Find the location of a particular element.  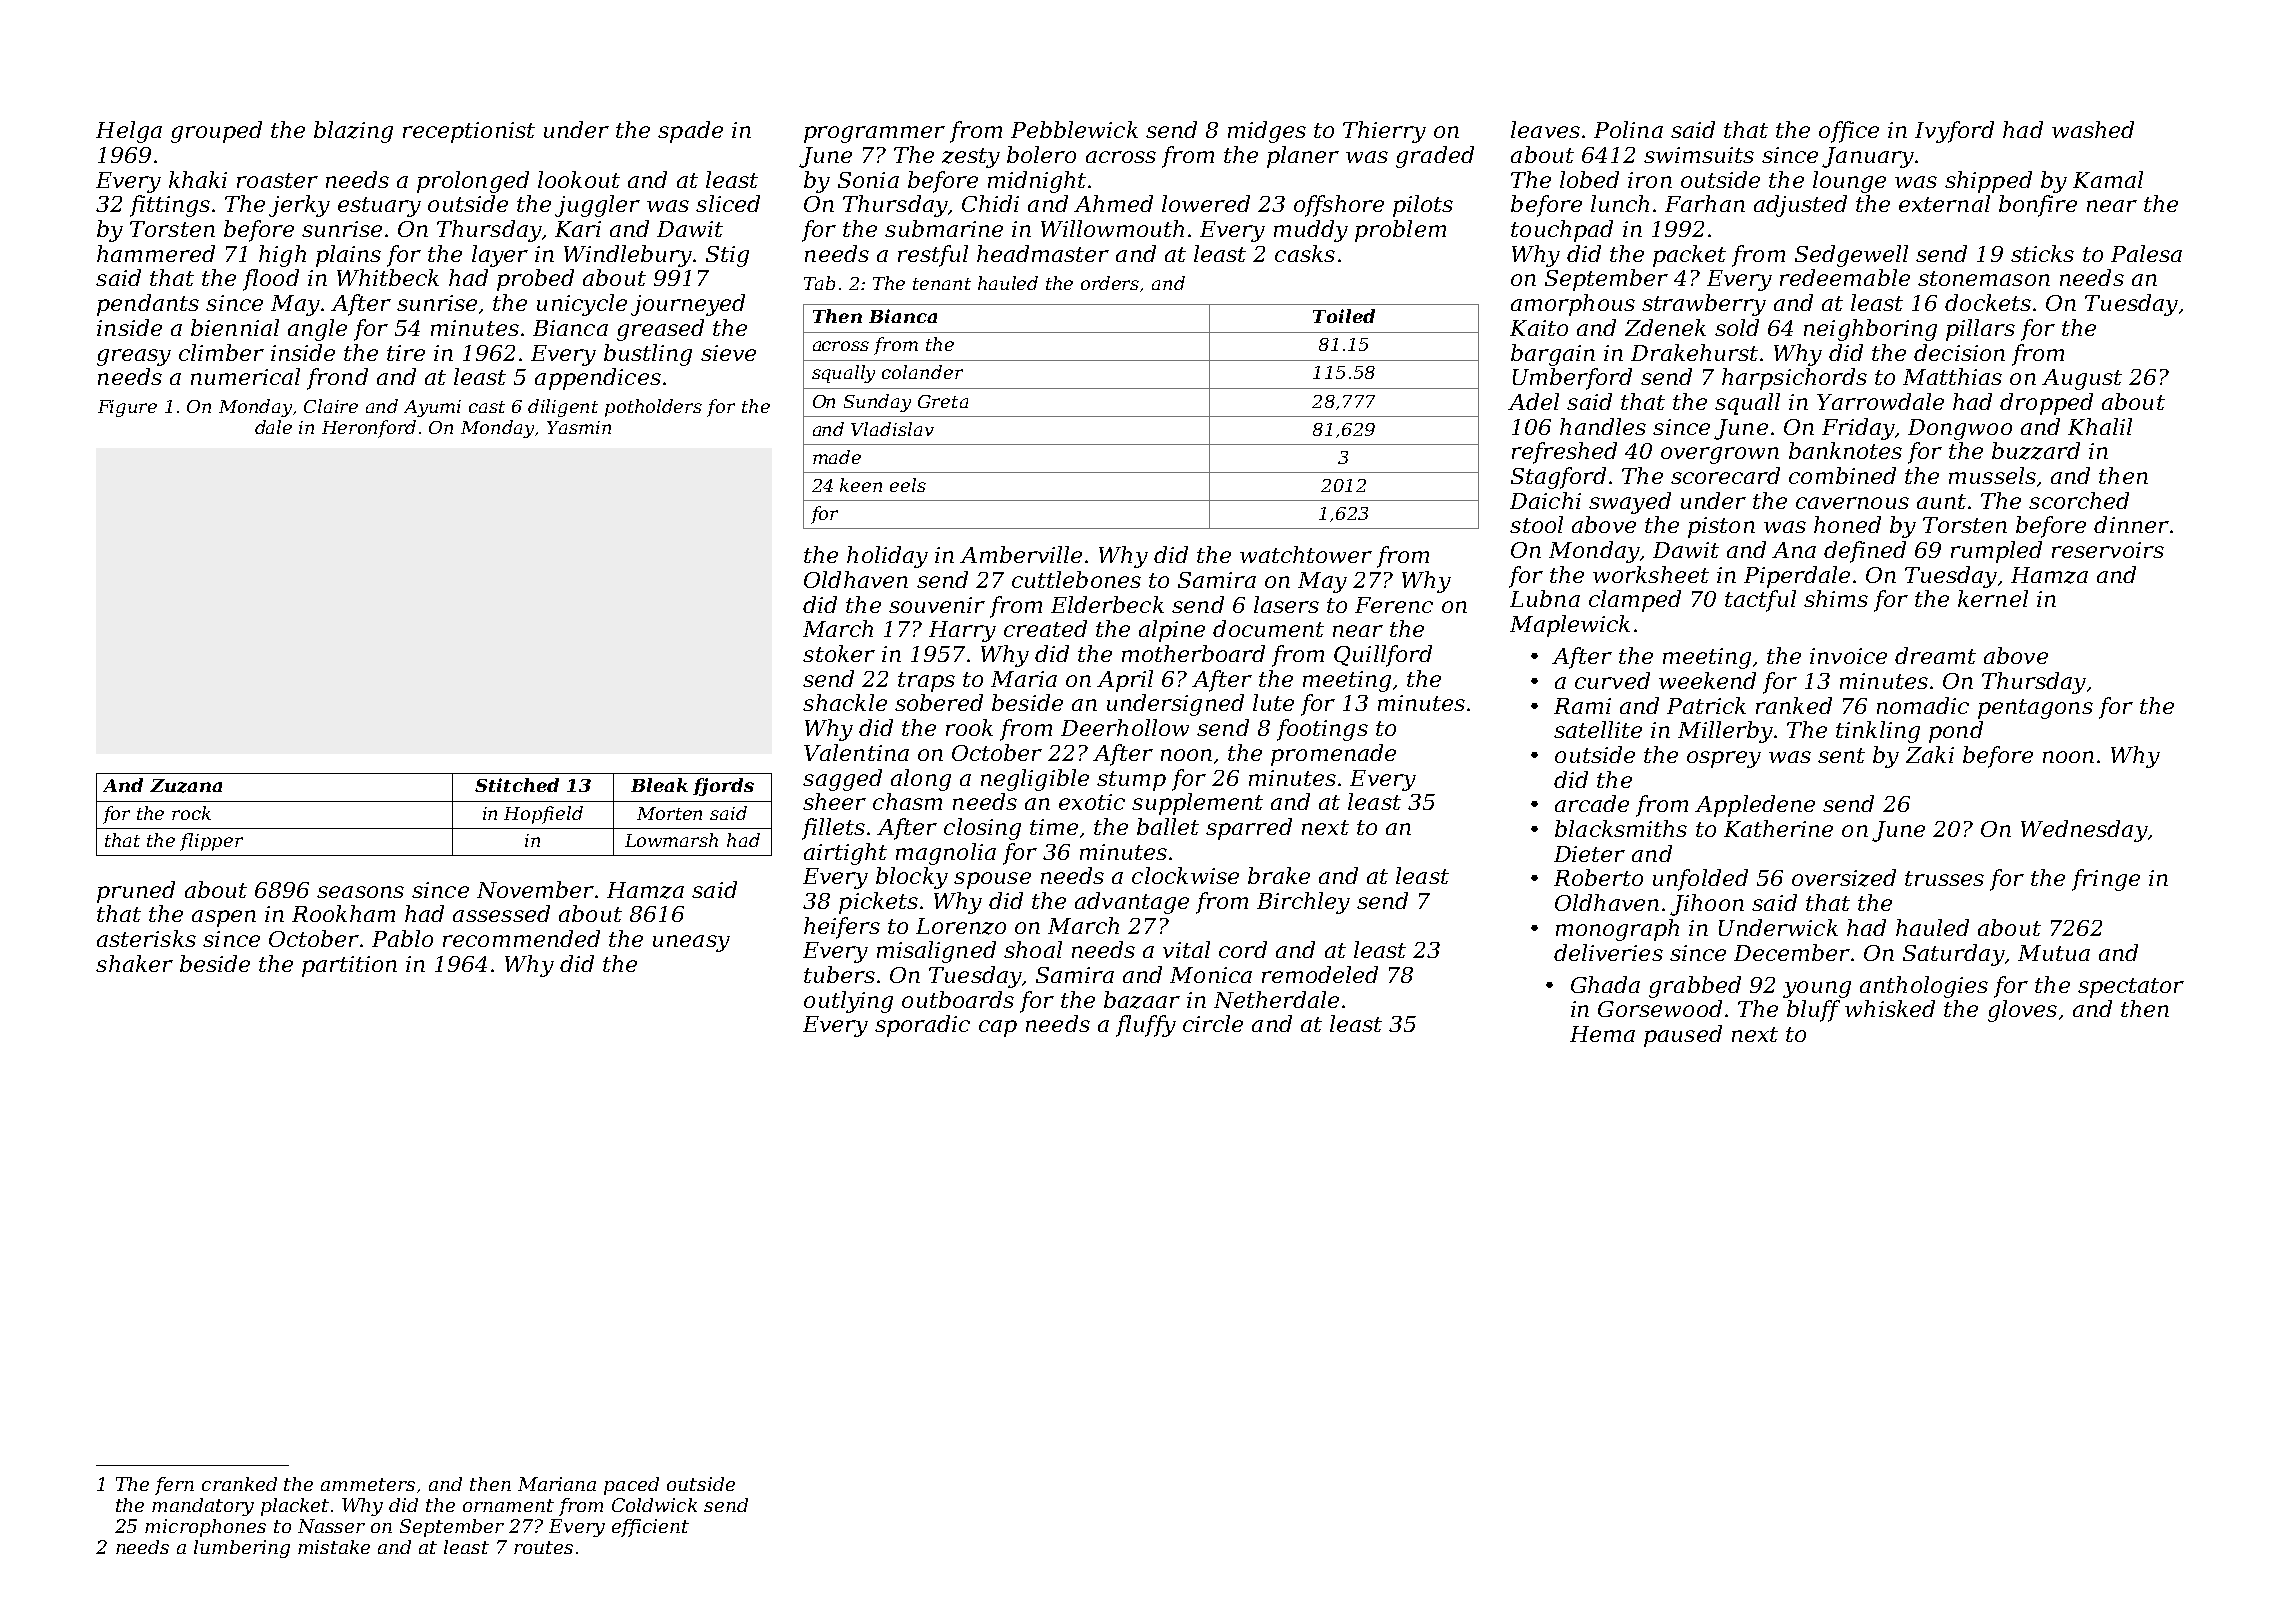

cavernous is located at coordinates (1852, 503).
